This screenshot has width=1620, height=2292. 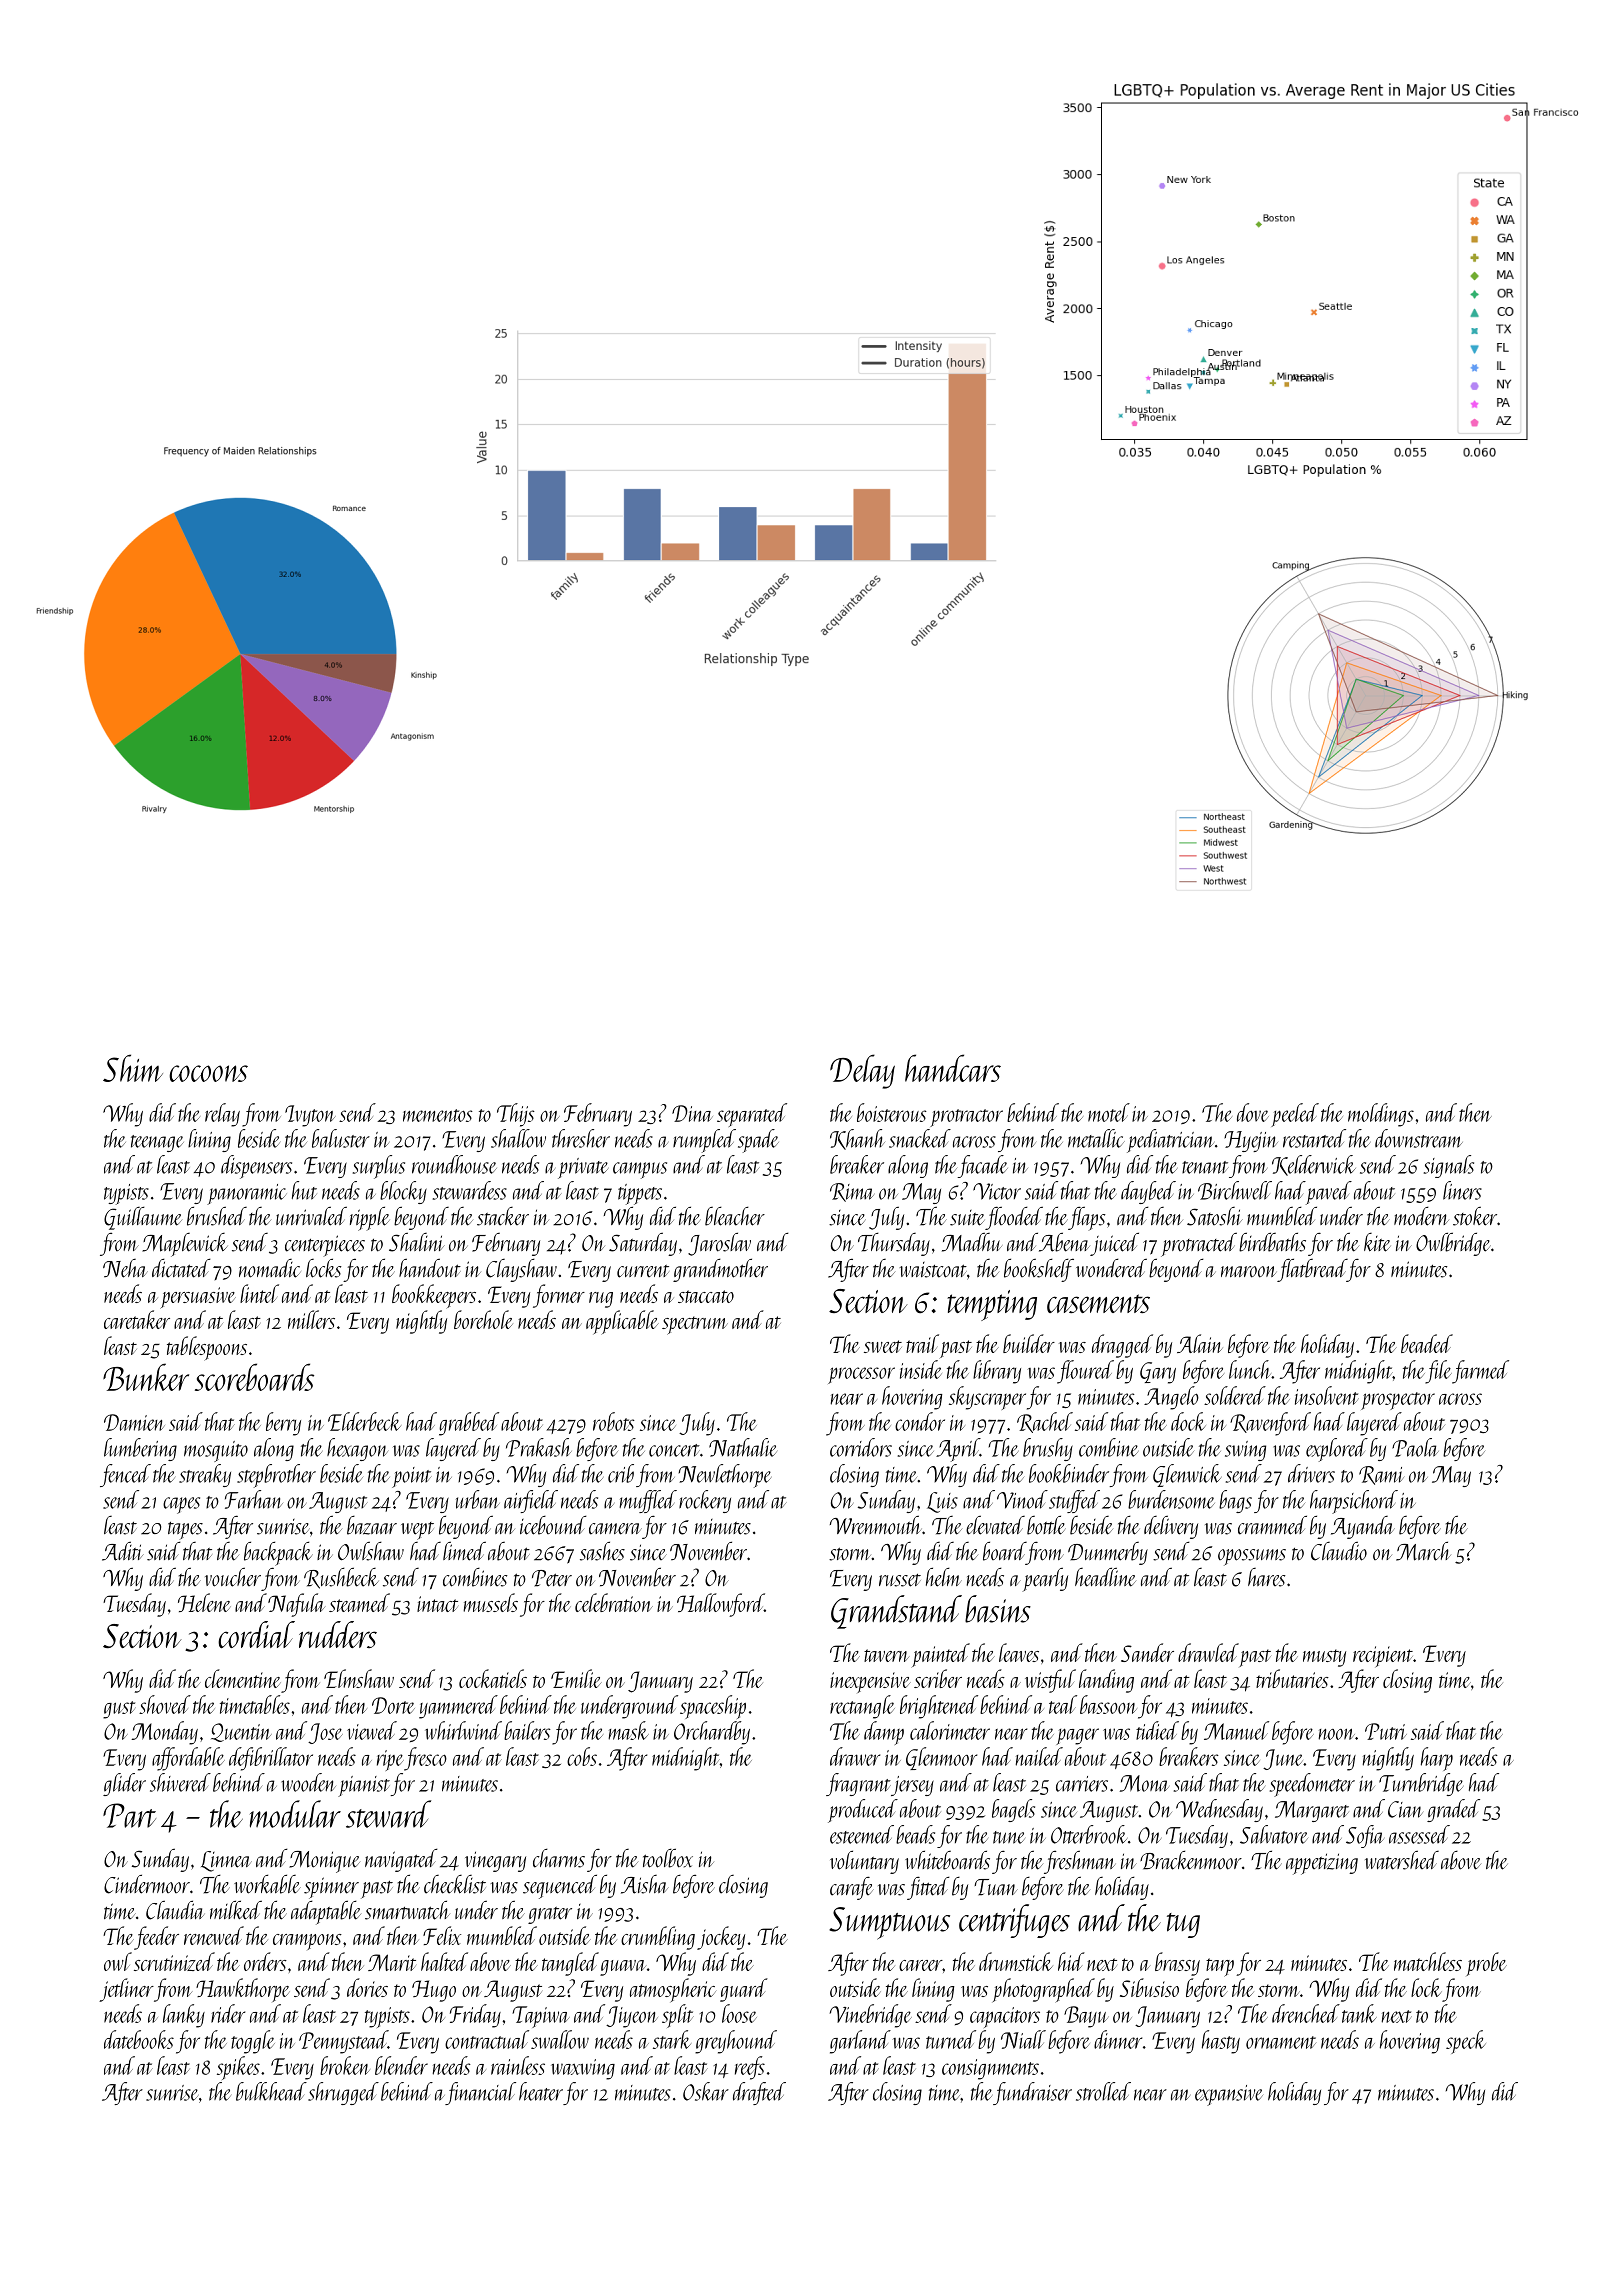 What do you see at coordinates (1475, 1216) in the screenshot?
I see `stoker` at bounding box center [1475, 1216].
